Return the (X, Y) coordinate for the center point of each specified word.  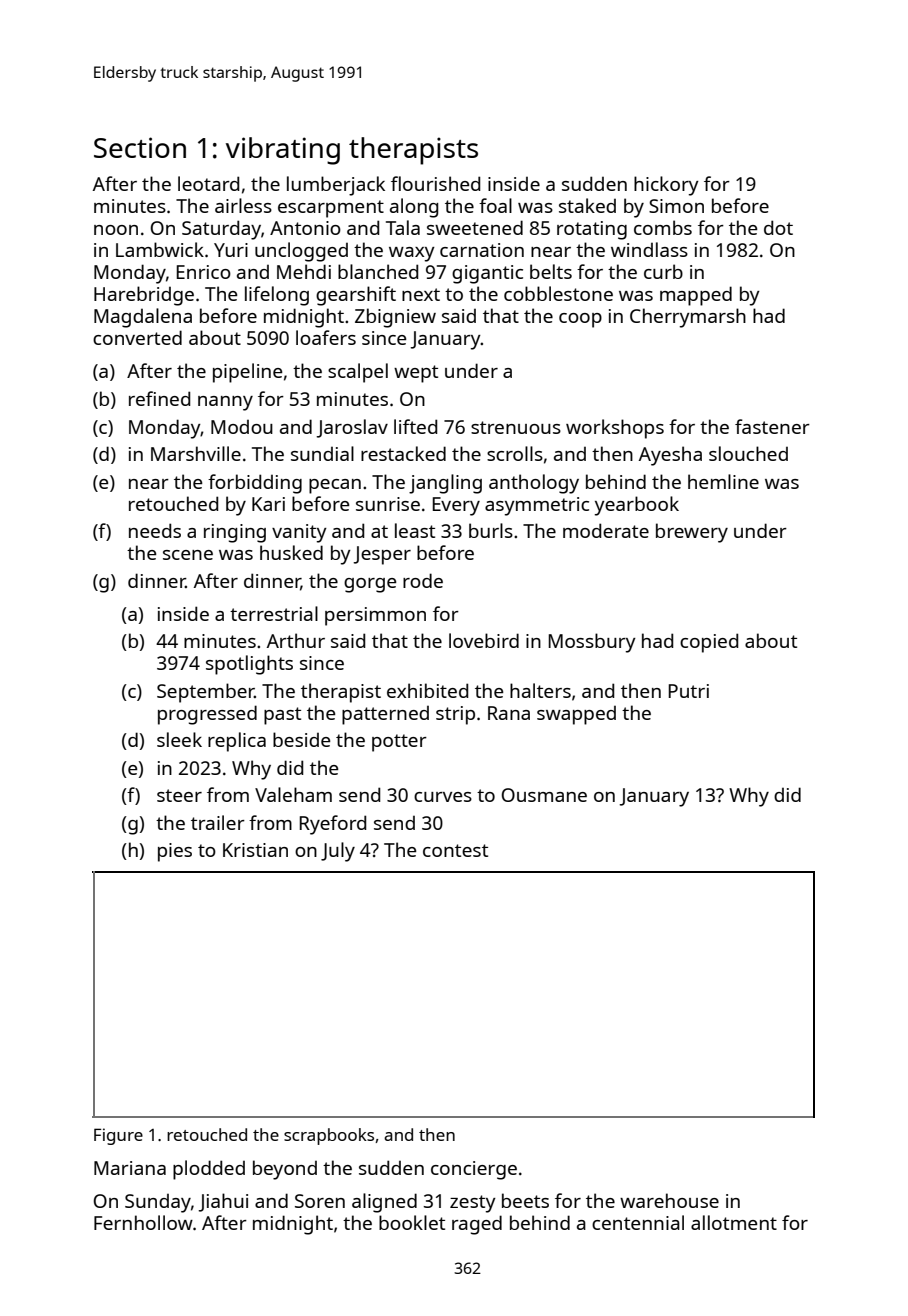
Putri (689, 691)
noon (116, 230)
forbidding (255, 484)
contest (455, 850)
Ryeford (333, 825)
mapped (696, 296)
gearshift (356, 296)
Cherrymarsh (688, 318)
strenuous (516, 427)
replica (237, 742)
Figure (118, 1136)
